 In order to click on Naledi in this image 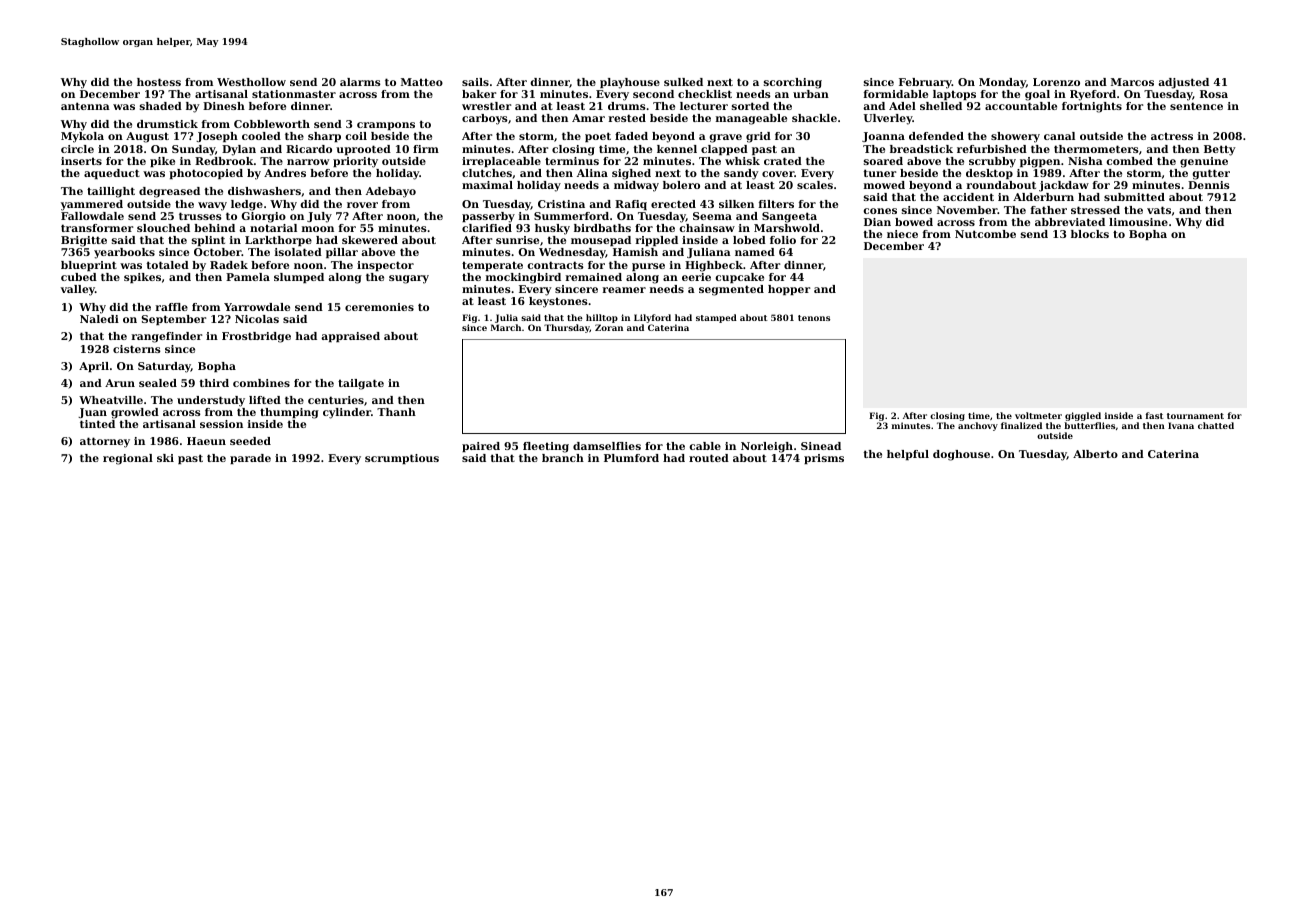, I will do `click(99, 319)`.
